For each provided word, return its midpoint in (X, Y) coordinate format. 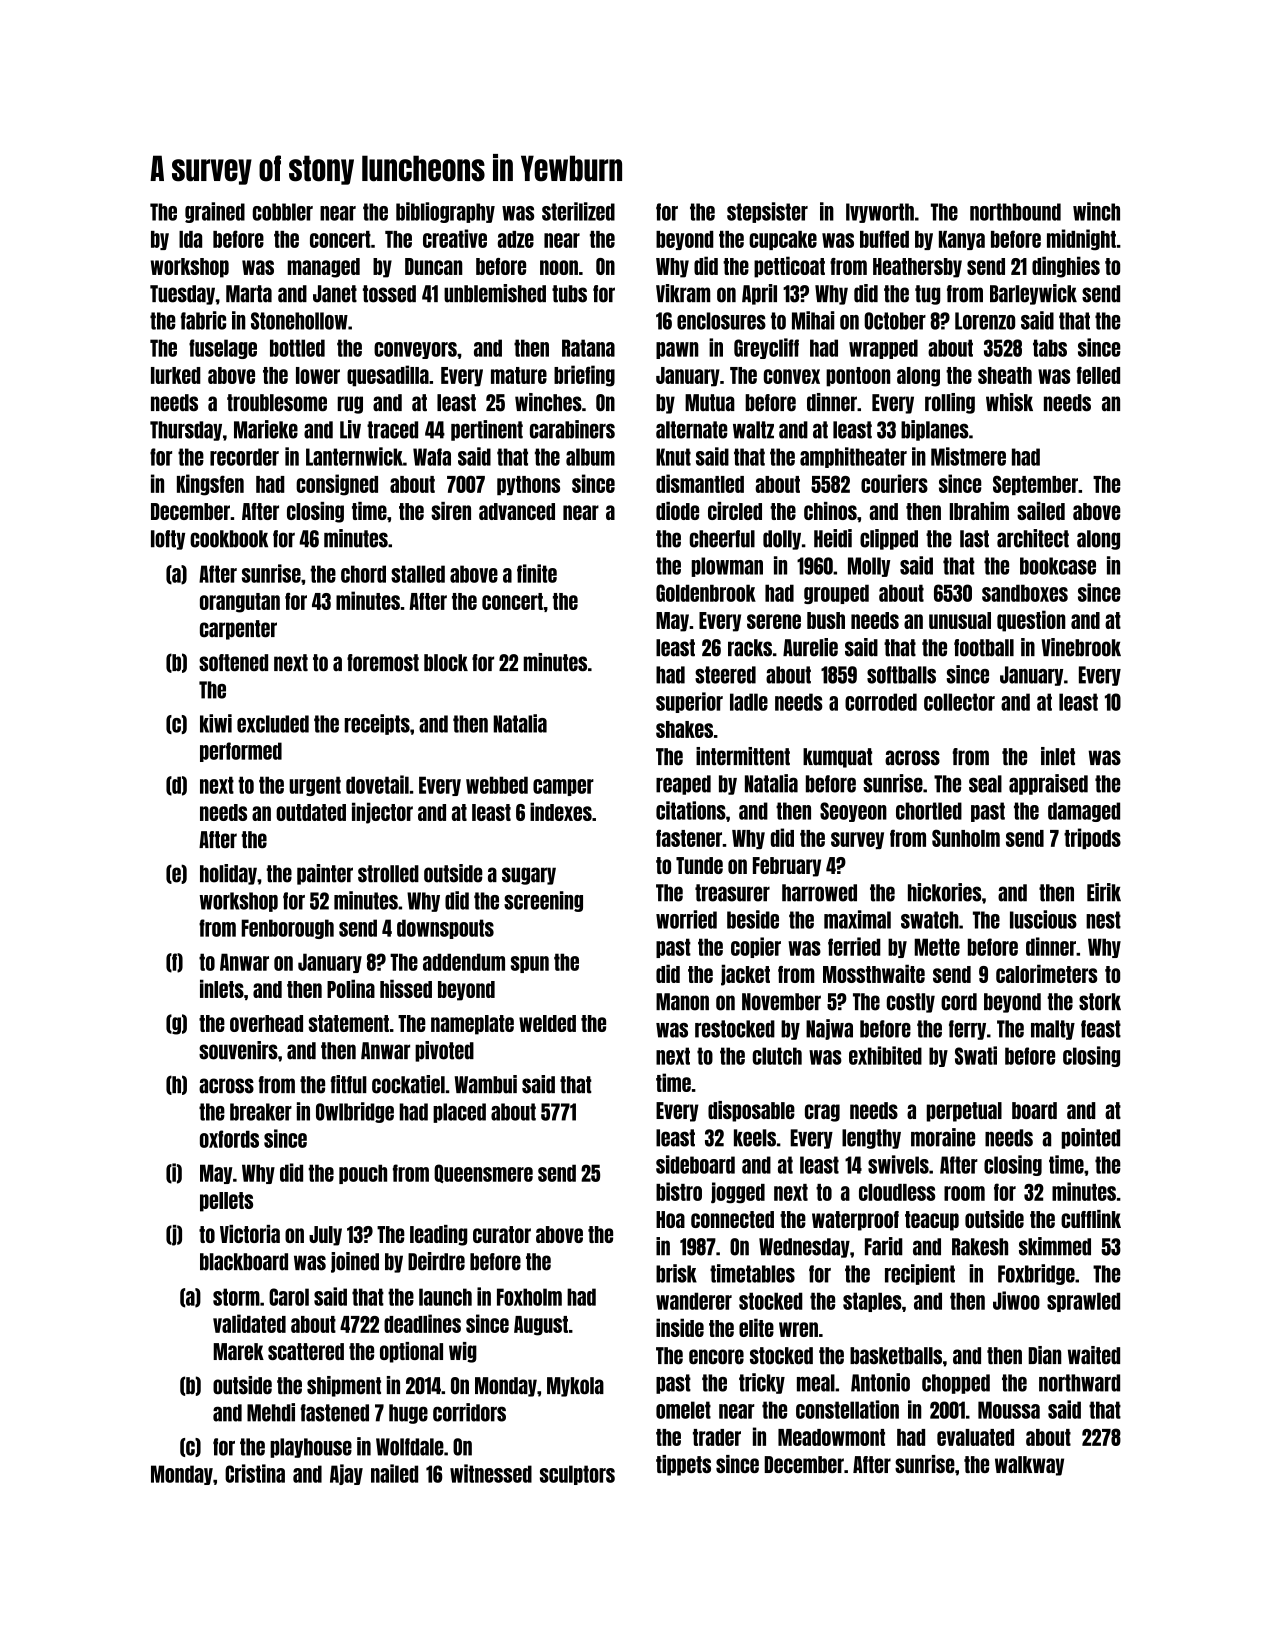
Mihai (813, 320)
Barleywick (1033, 294)
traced (392, 430)
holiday (228, 874)
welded (547, 1023)
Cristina (255, 1473)
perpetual (964, 1112)
